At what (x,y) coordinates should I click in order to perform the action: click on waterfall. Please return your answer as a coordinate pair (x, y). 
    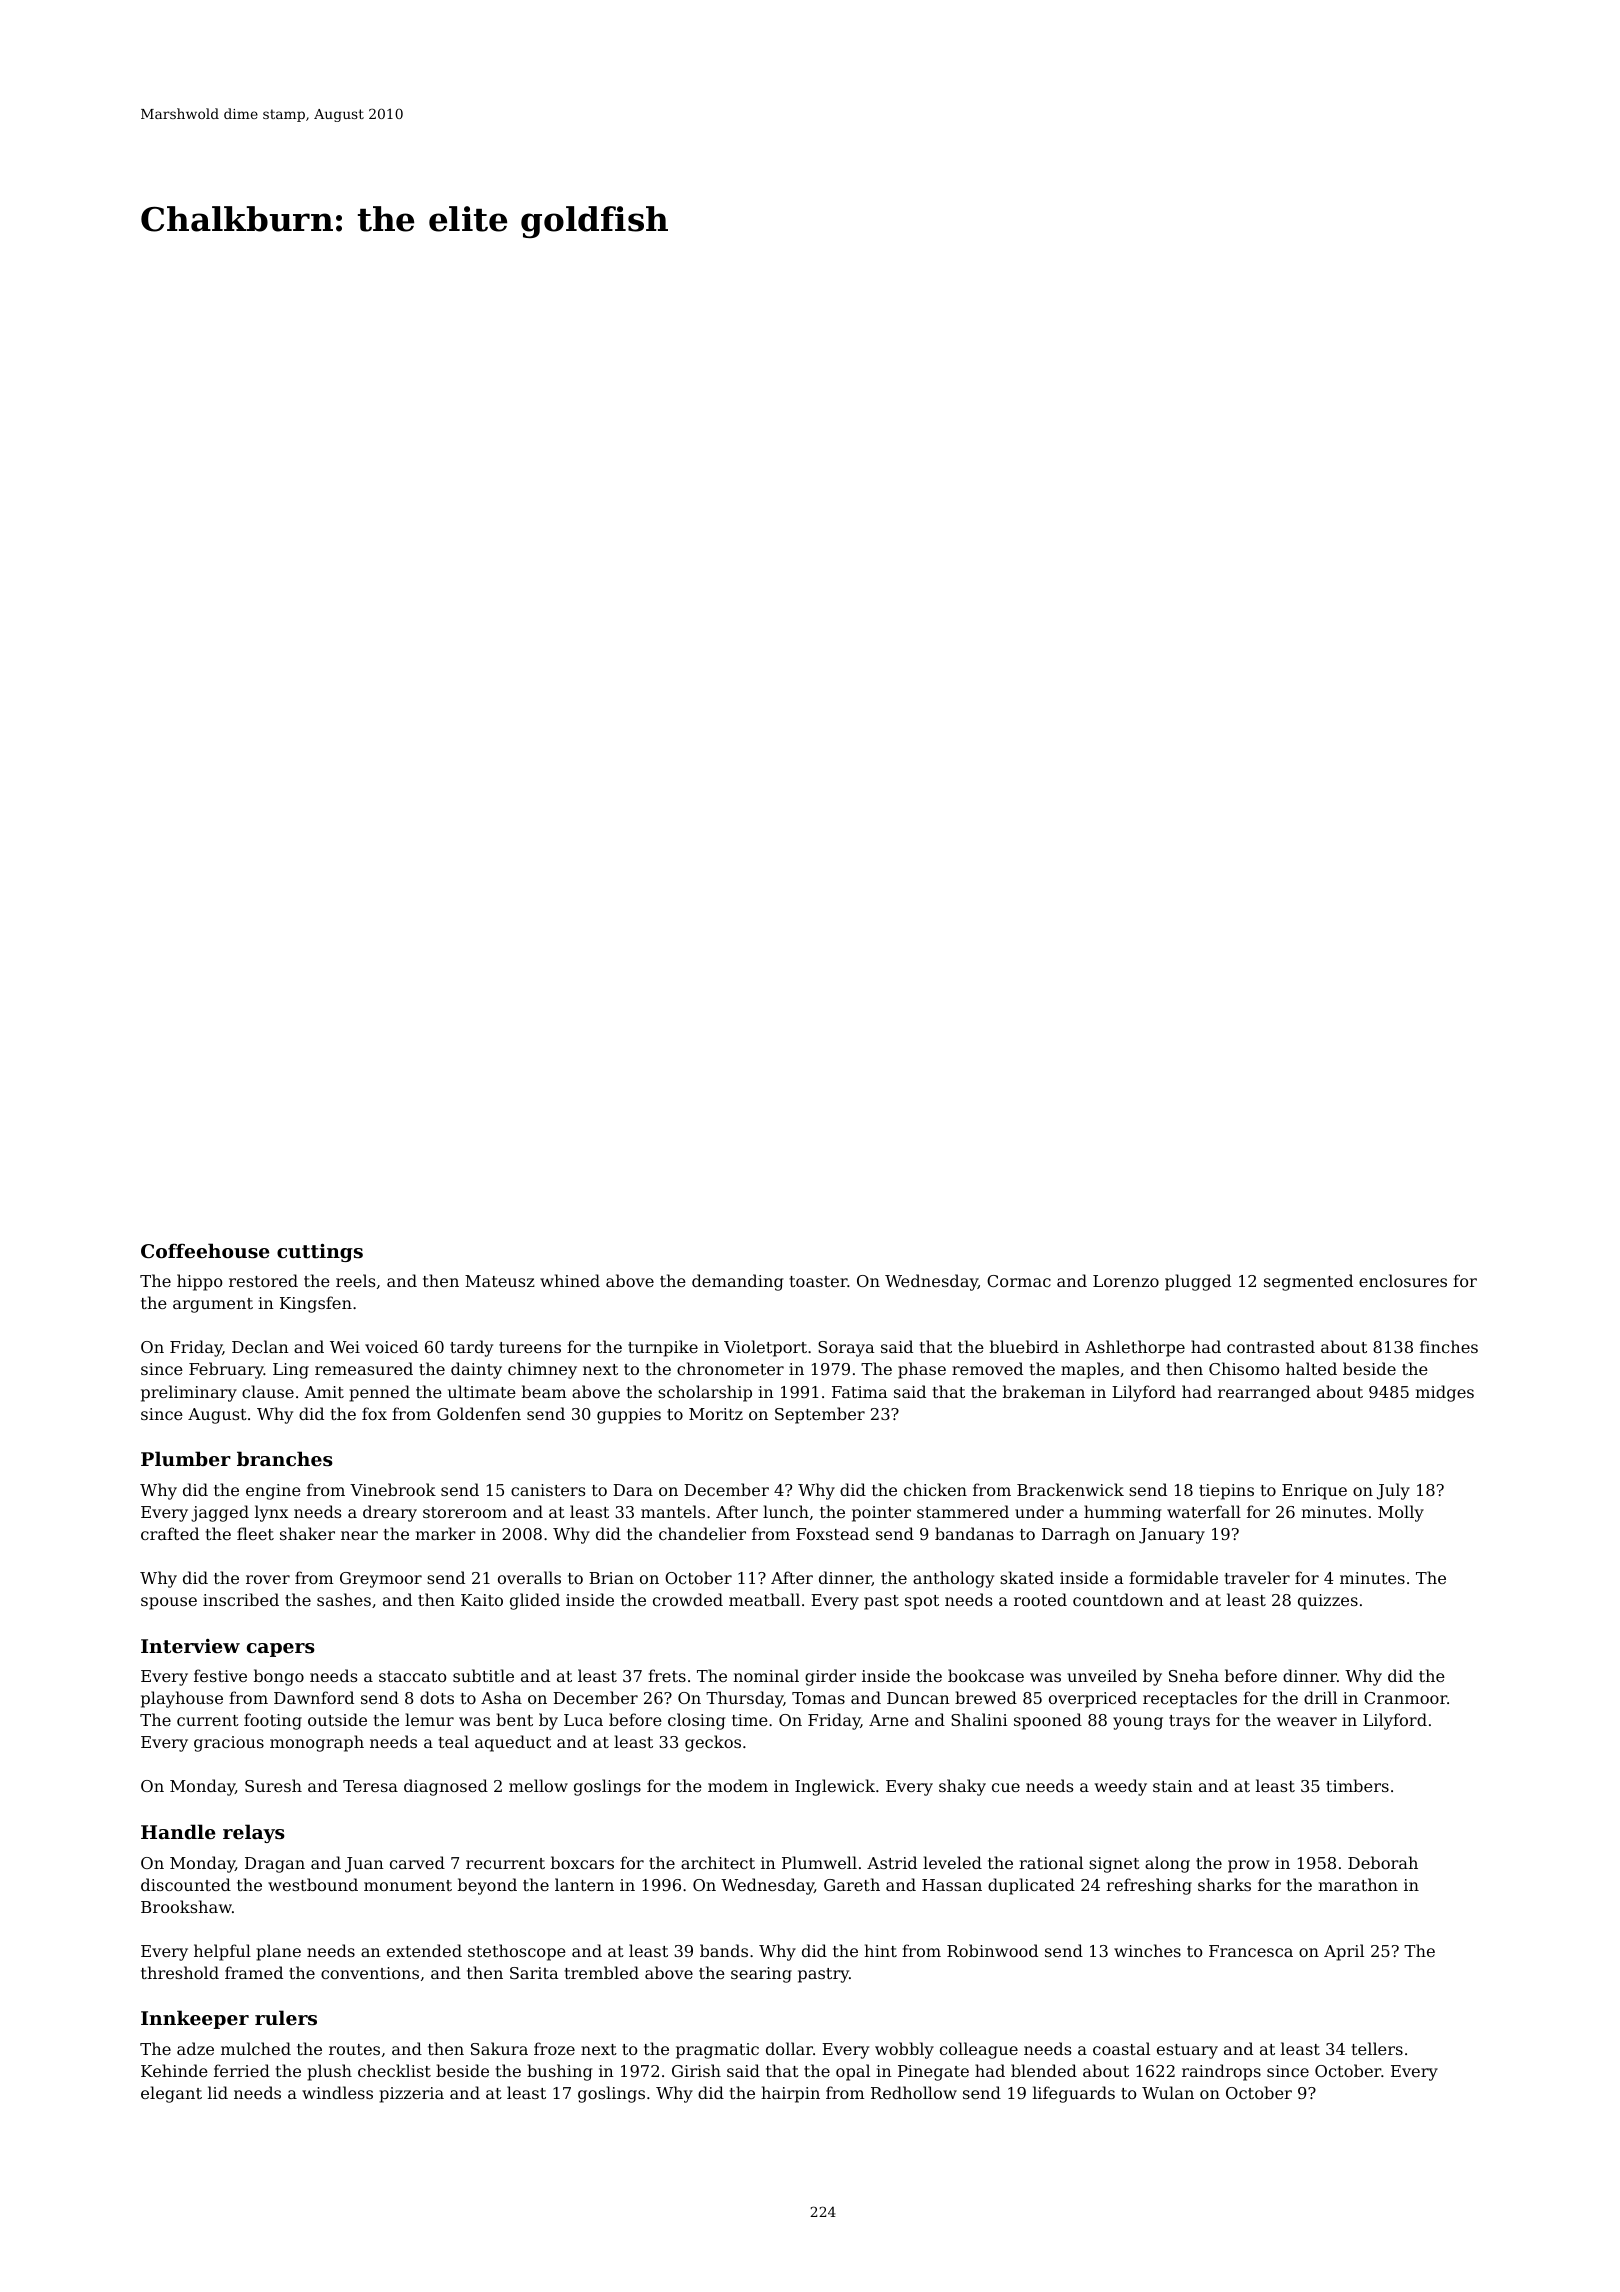
    Looking at the image, I should click on (1204, 1511).
